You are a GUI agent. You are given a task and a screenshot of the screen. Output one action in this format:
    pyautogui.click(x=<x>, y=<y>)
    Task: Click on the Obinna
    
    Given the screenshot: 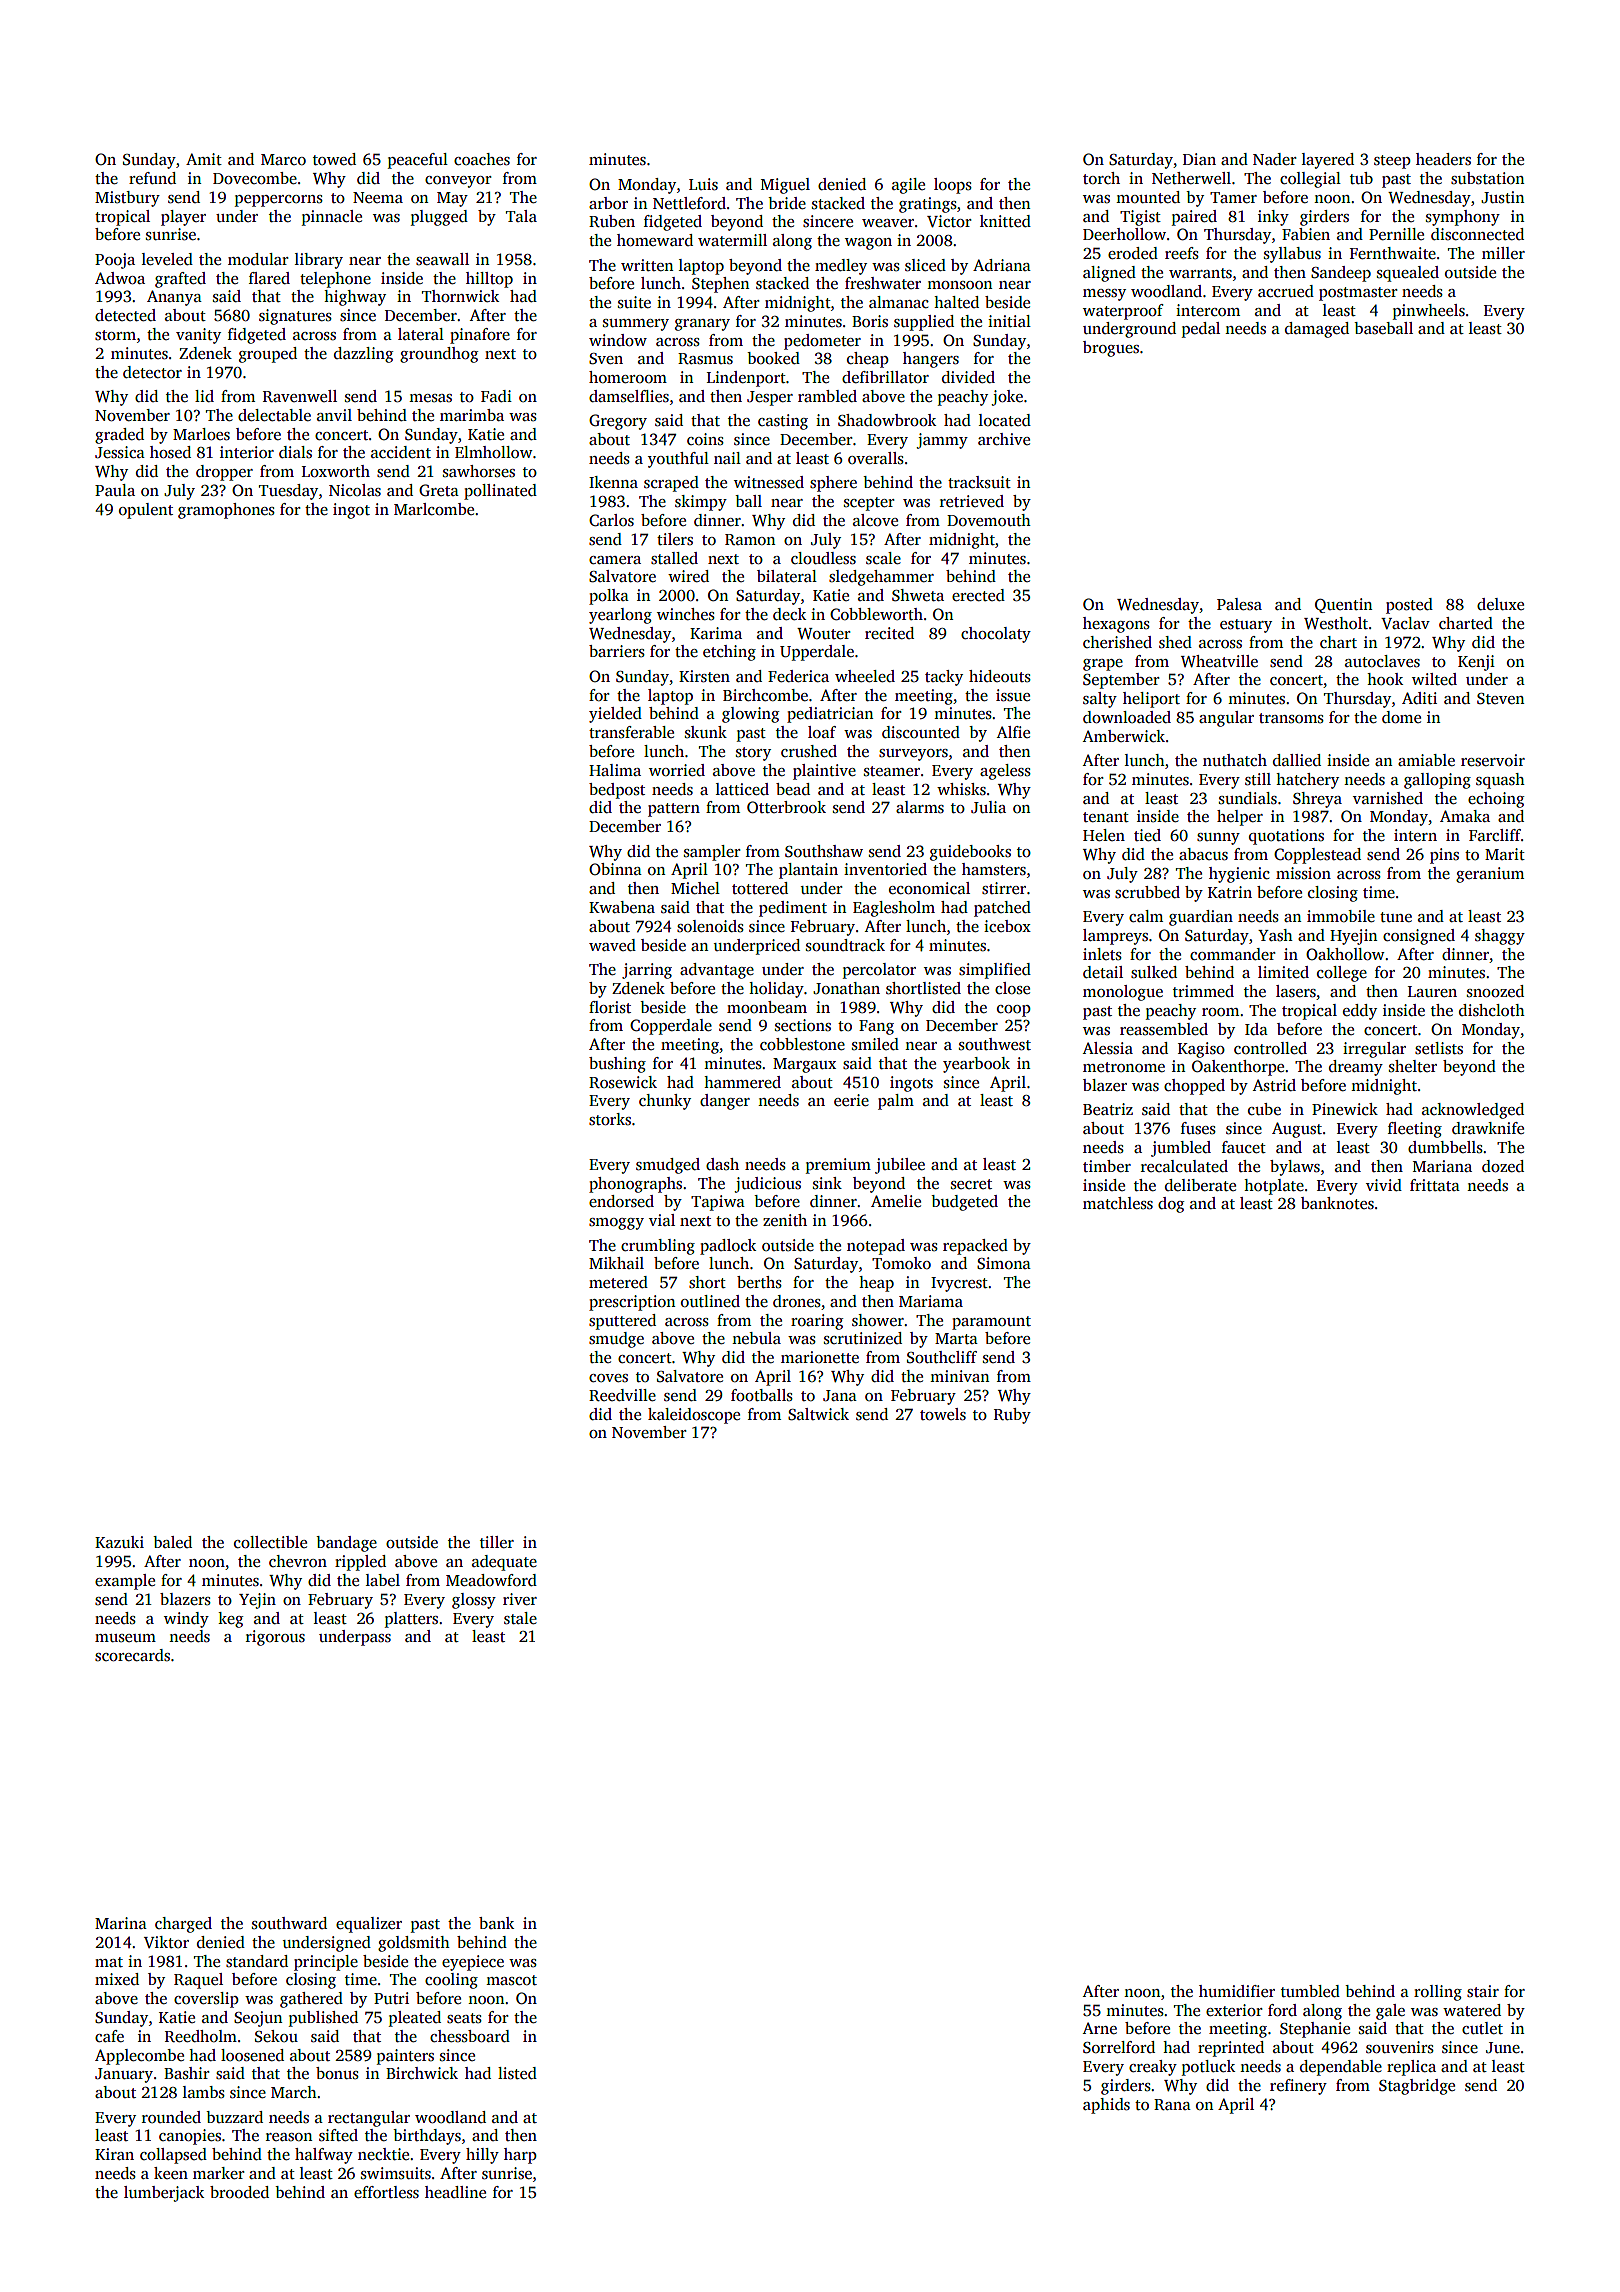 What is the action you would take?
    pyautogui.click(x=615, y=869)
